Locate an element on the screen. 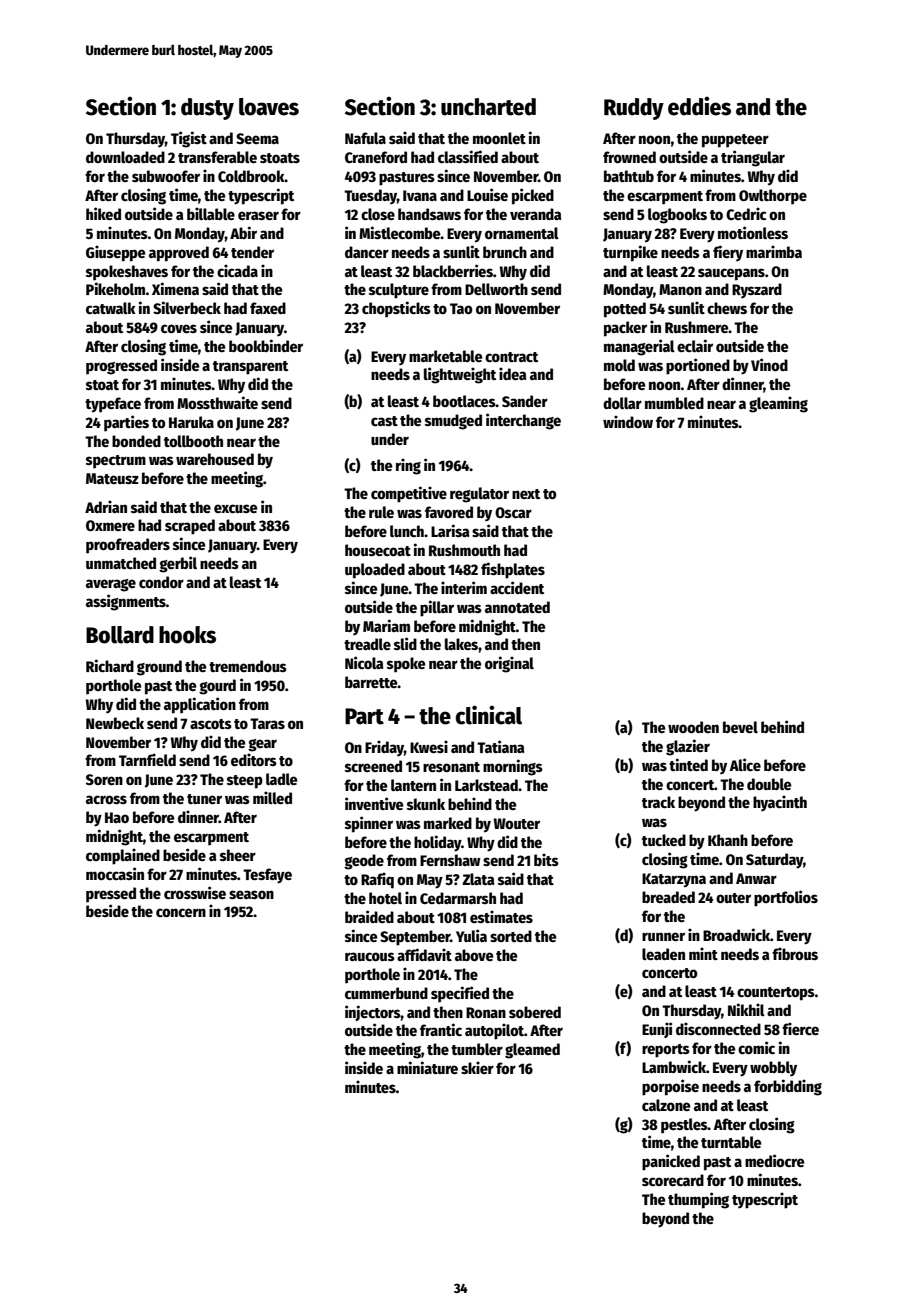 The width and height of the screenshot is (908, 1316). rule is located at coordinates (381, 512).
